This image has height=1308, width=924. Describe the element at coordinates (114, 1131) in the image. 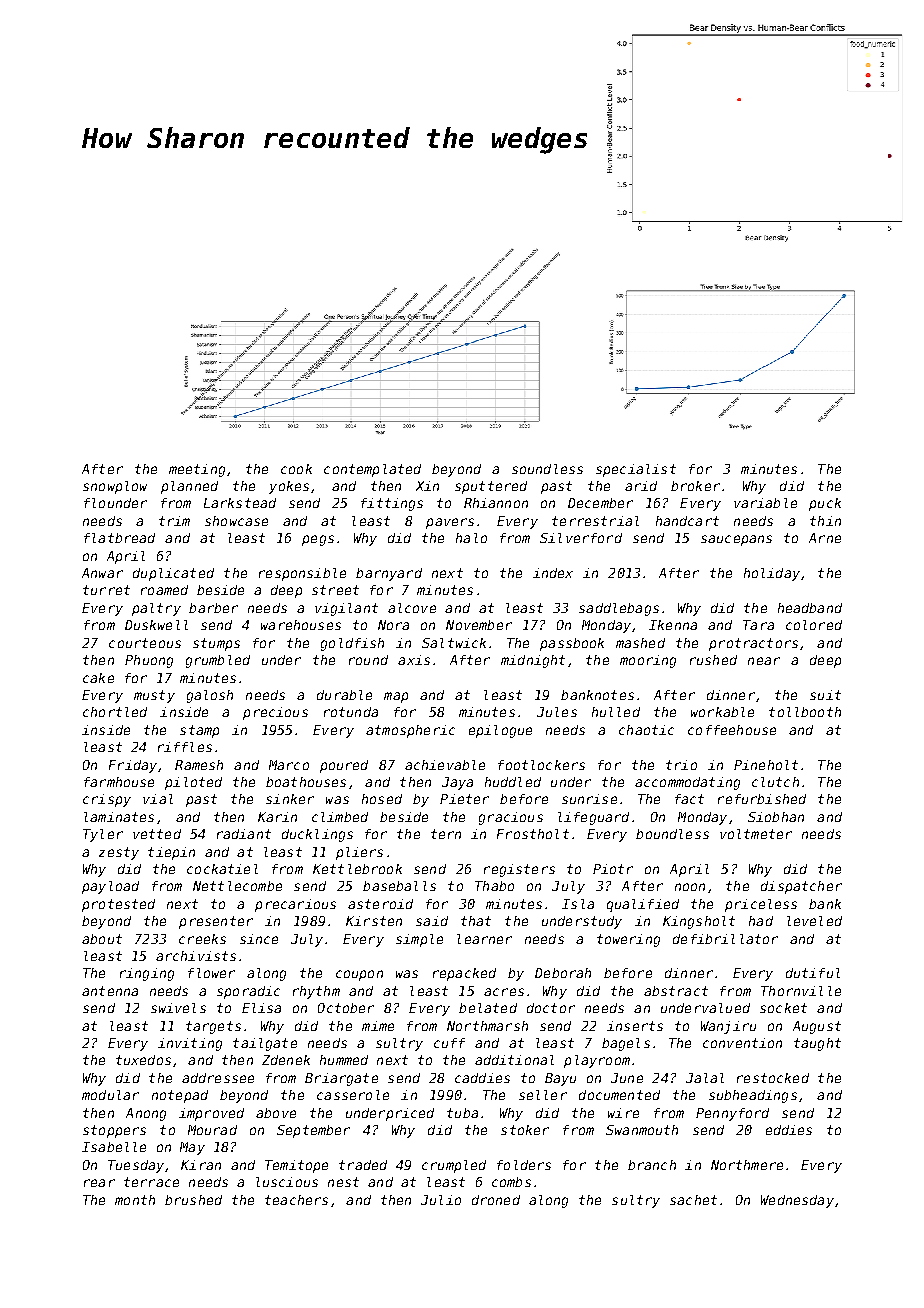

I see `stoppers` at that location.
